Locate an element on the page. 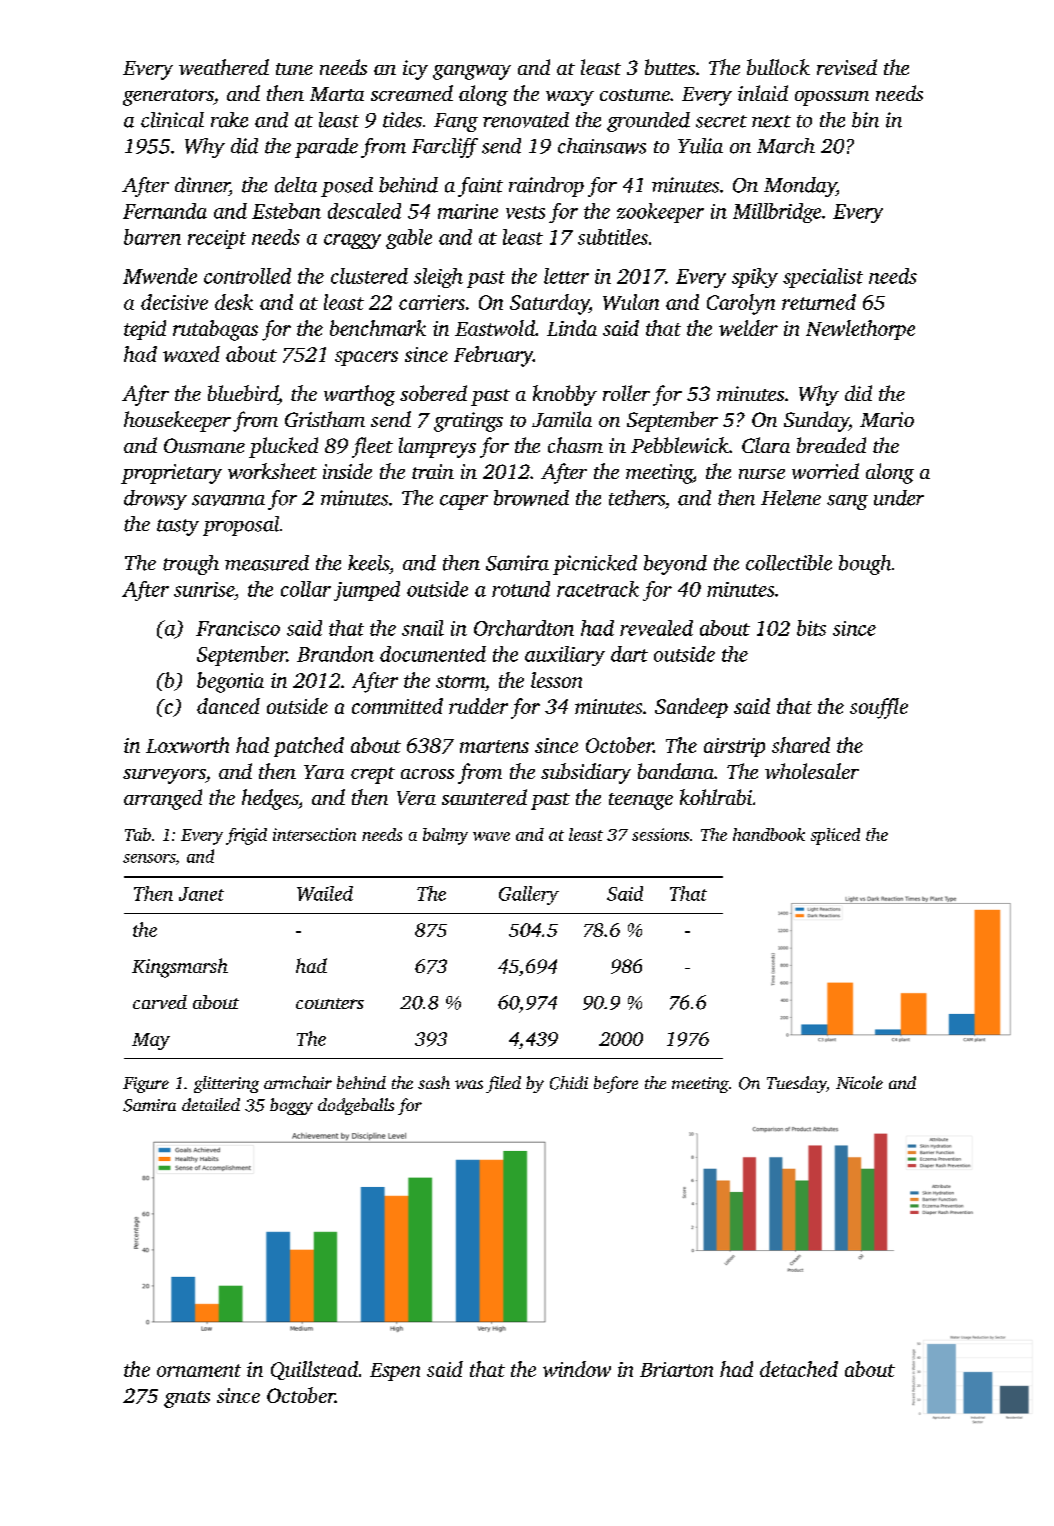 The width and height of the image is (1054, 1526). gnats is located at coordinates (187, 1399).
